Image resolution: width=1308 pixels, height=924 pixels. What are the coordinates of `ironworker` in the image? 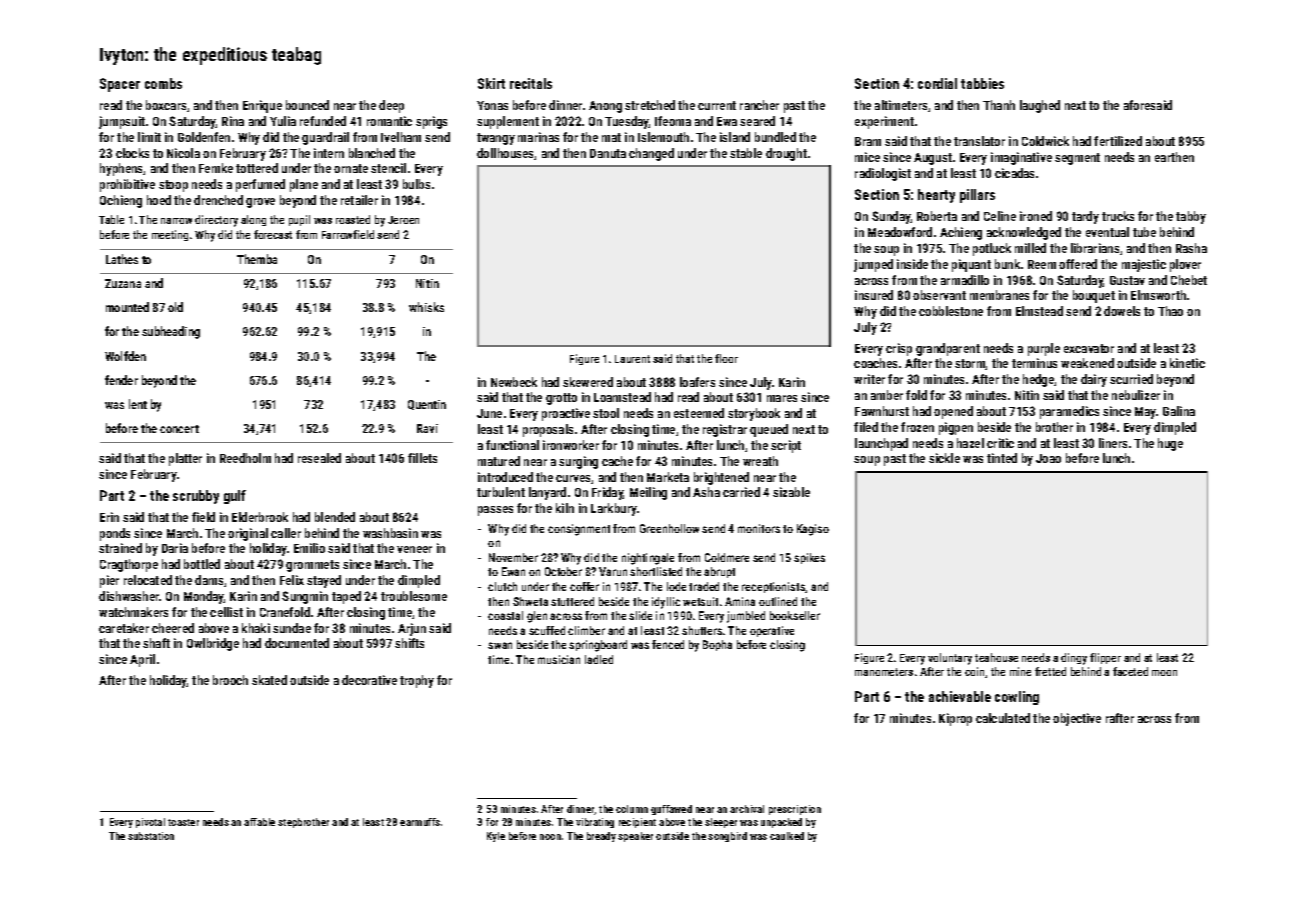 It's located at (571, 445).
